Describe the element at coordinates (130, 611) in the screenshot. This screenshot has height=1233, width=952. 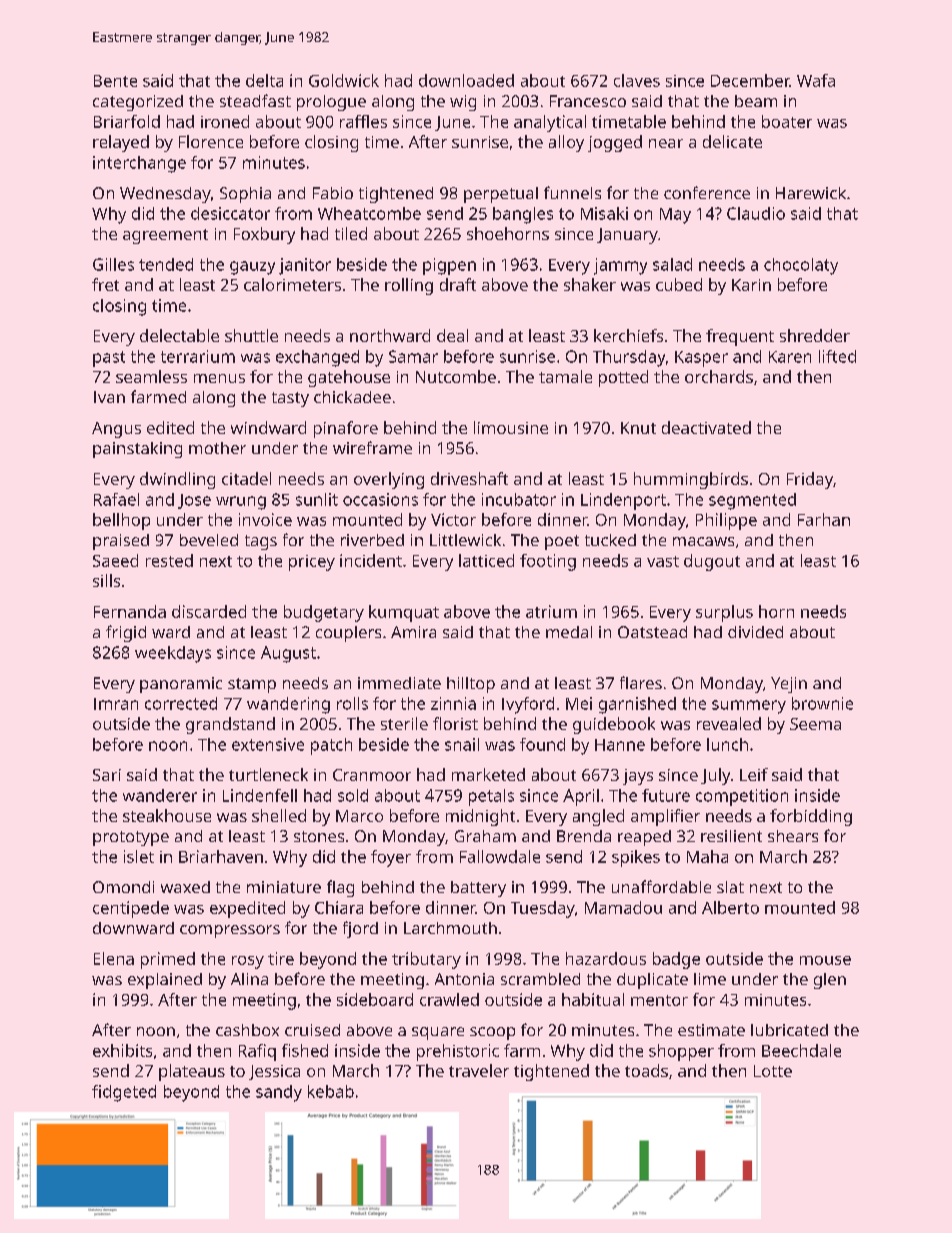
I see `Fernanda` at that location.
